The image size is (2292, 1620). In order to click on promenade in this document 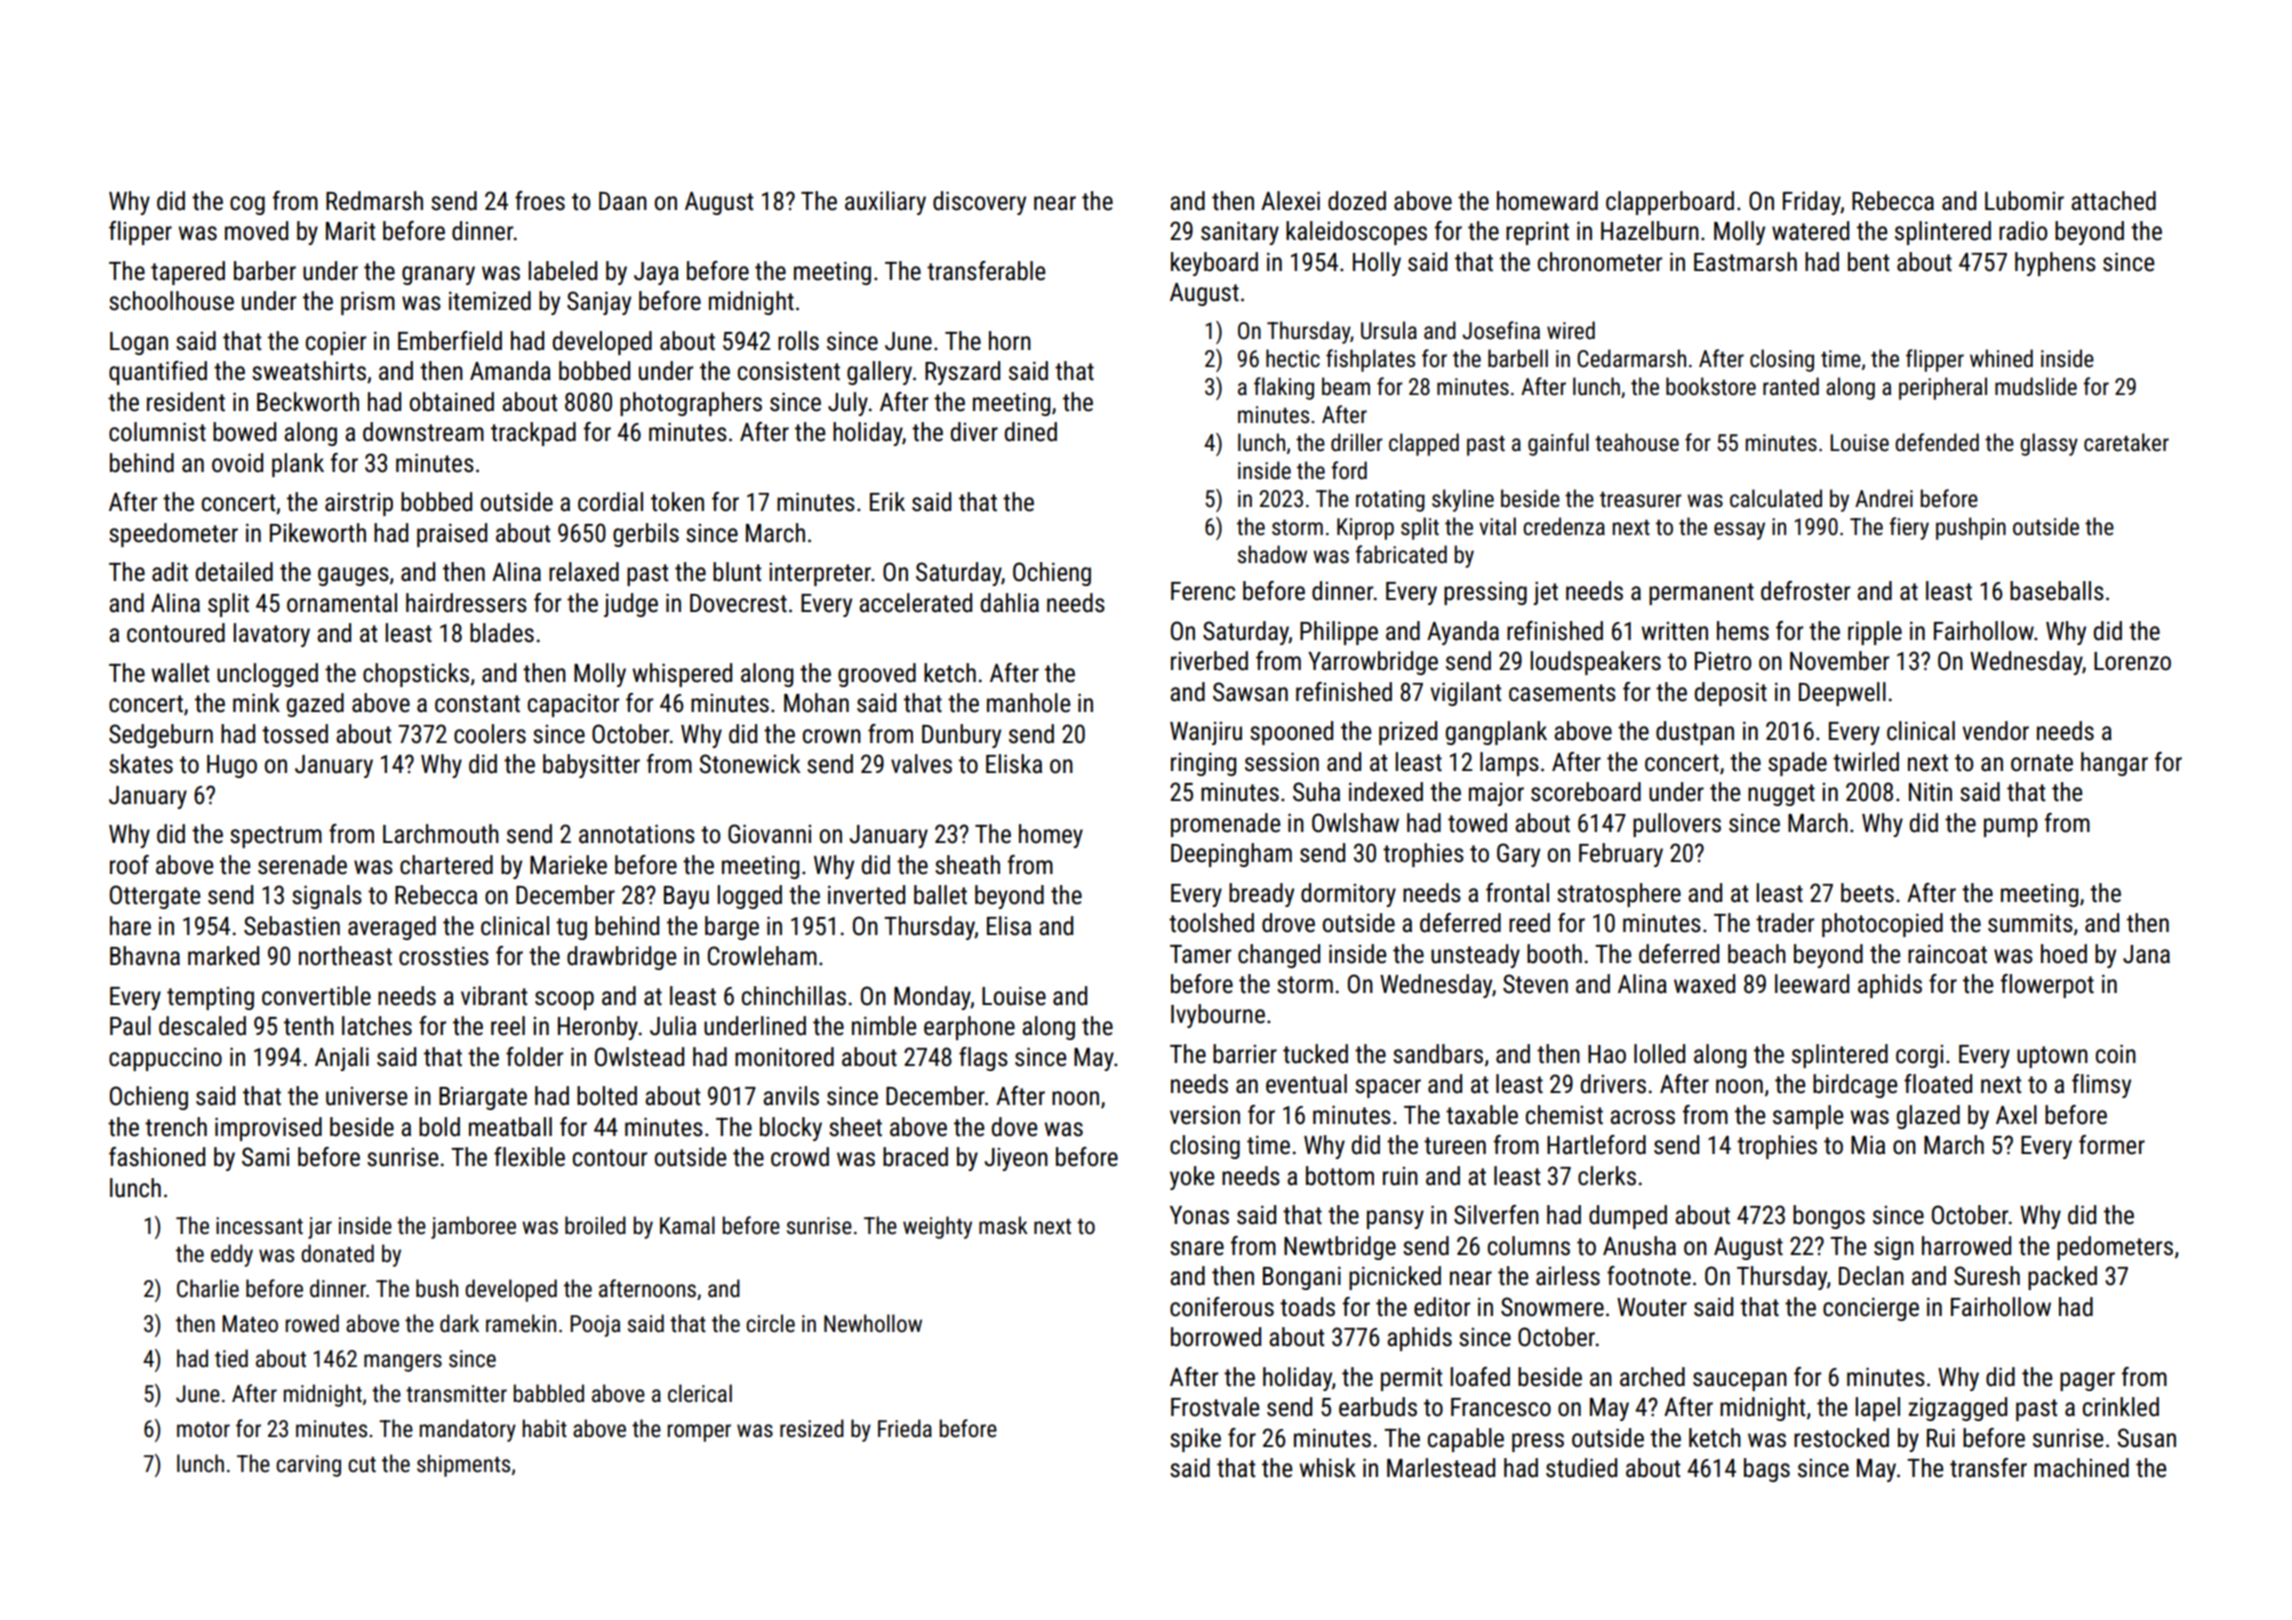, I will do `click(1225, 825)`.
